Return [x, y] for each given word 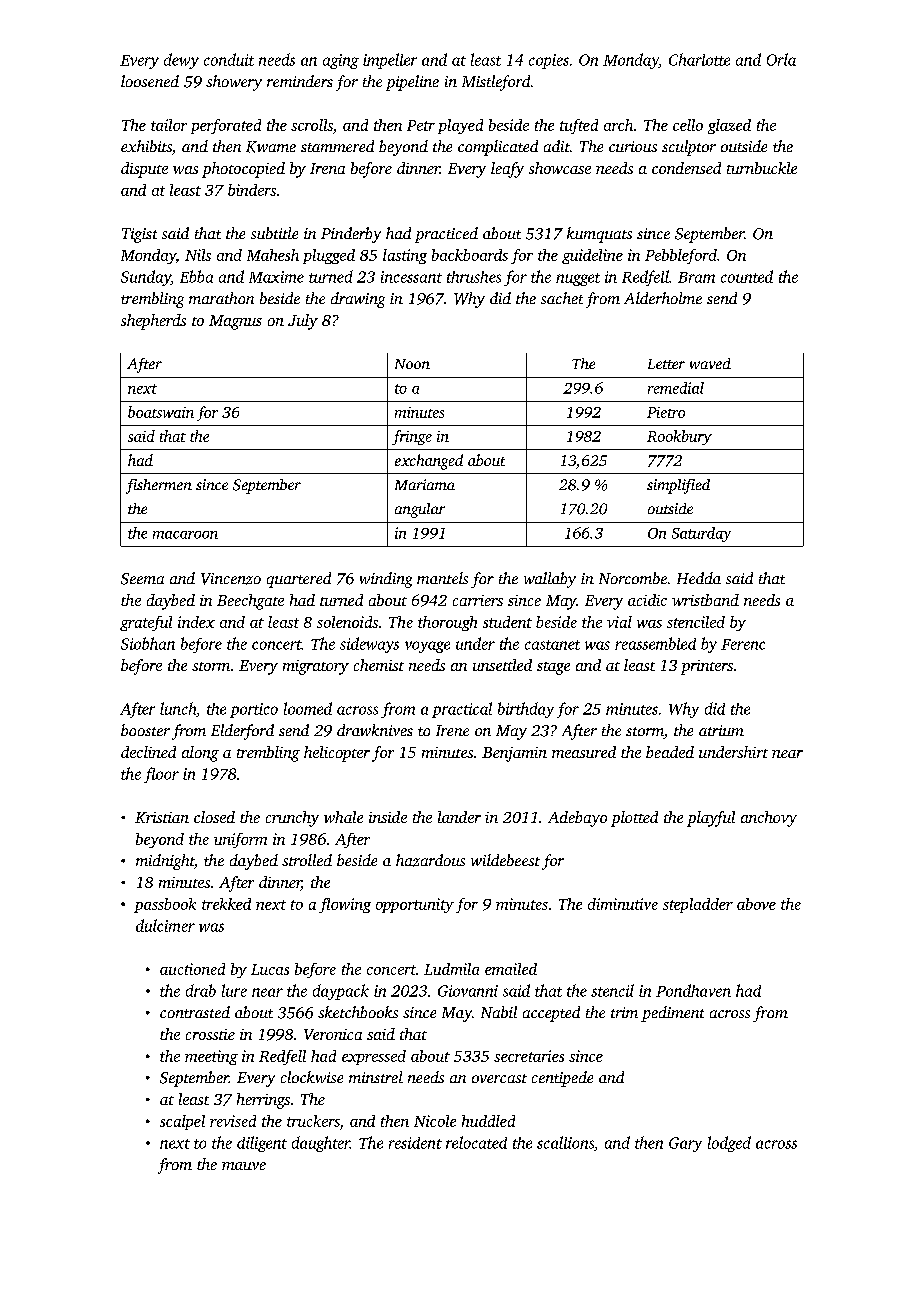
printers [707, 667]
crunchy [292, 819]
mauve [244, 1166]
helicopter [337, 754]
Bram [696, 277]
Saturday [701, 534]
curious [633, 146]
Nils [198, 255]
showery [234, 83]
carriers [478, 600]
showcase [560, 168]
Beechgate [250, 602]
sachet [562, 298]
